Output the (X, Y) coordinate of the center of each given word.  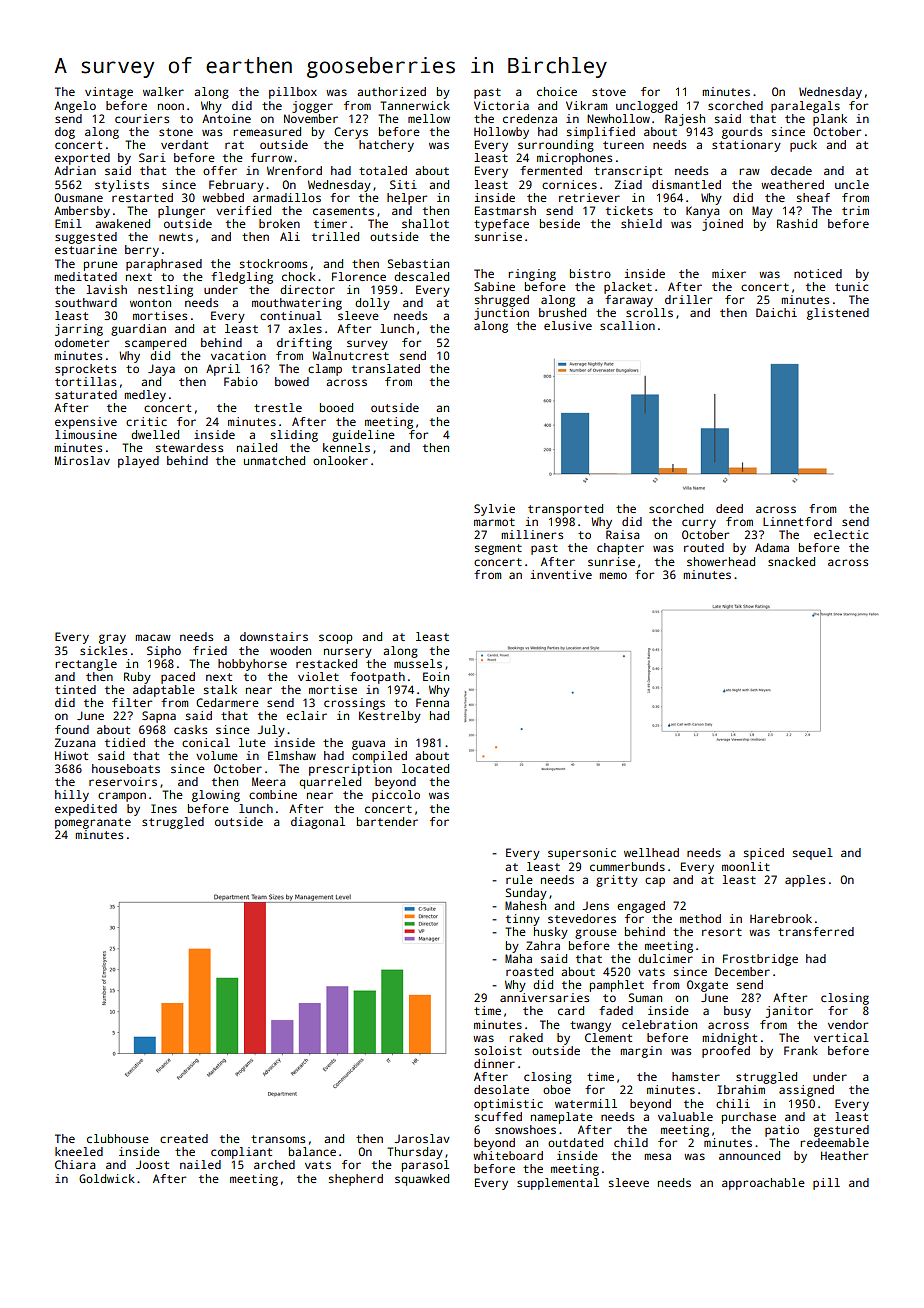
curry (699, 524)
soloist (498, 1050)
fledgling (242, 278)
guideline (363, 436)
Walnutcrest (350, 355)
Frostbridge (760, 960)
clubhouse (118, 1138)
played (138, 462)
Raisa (623, 534)
